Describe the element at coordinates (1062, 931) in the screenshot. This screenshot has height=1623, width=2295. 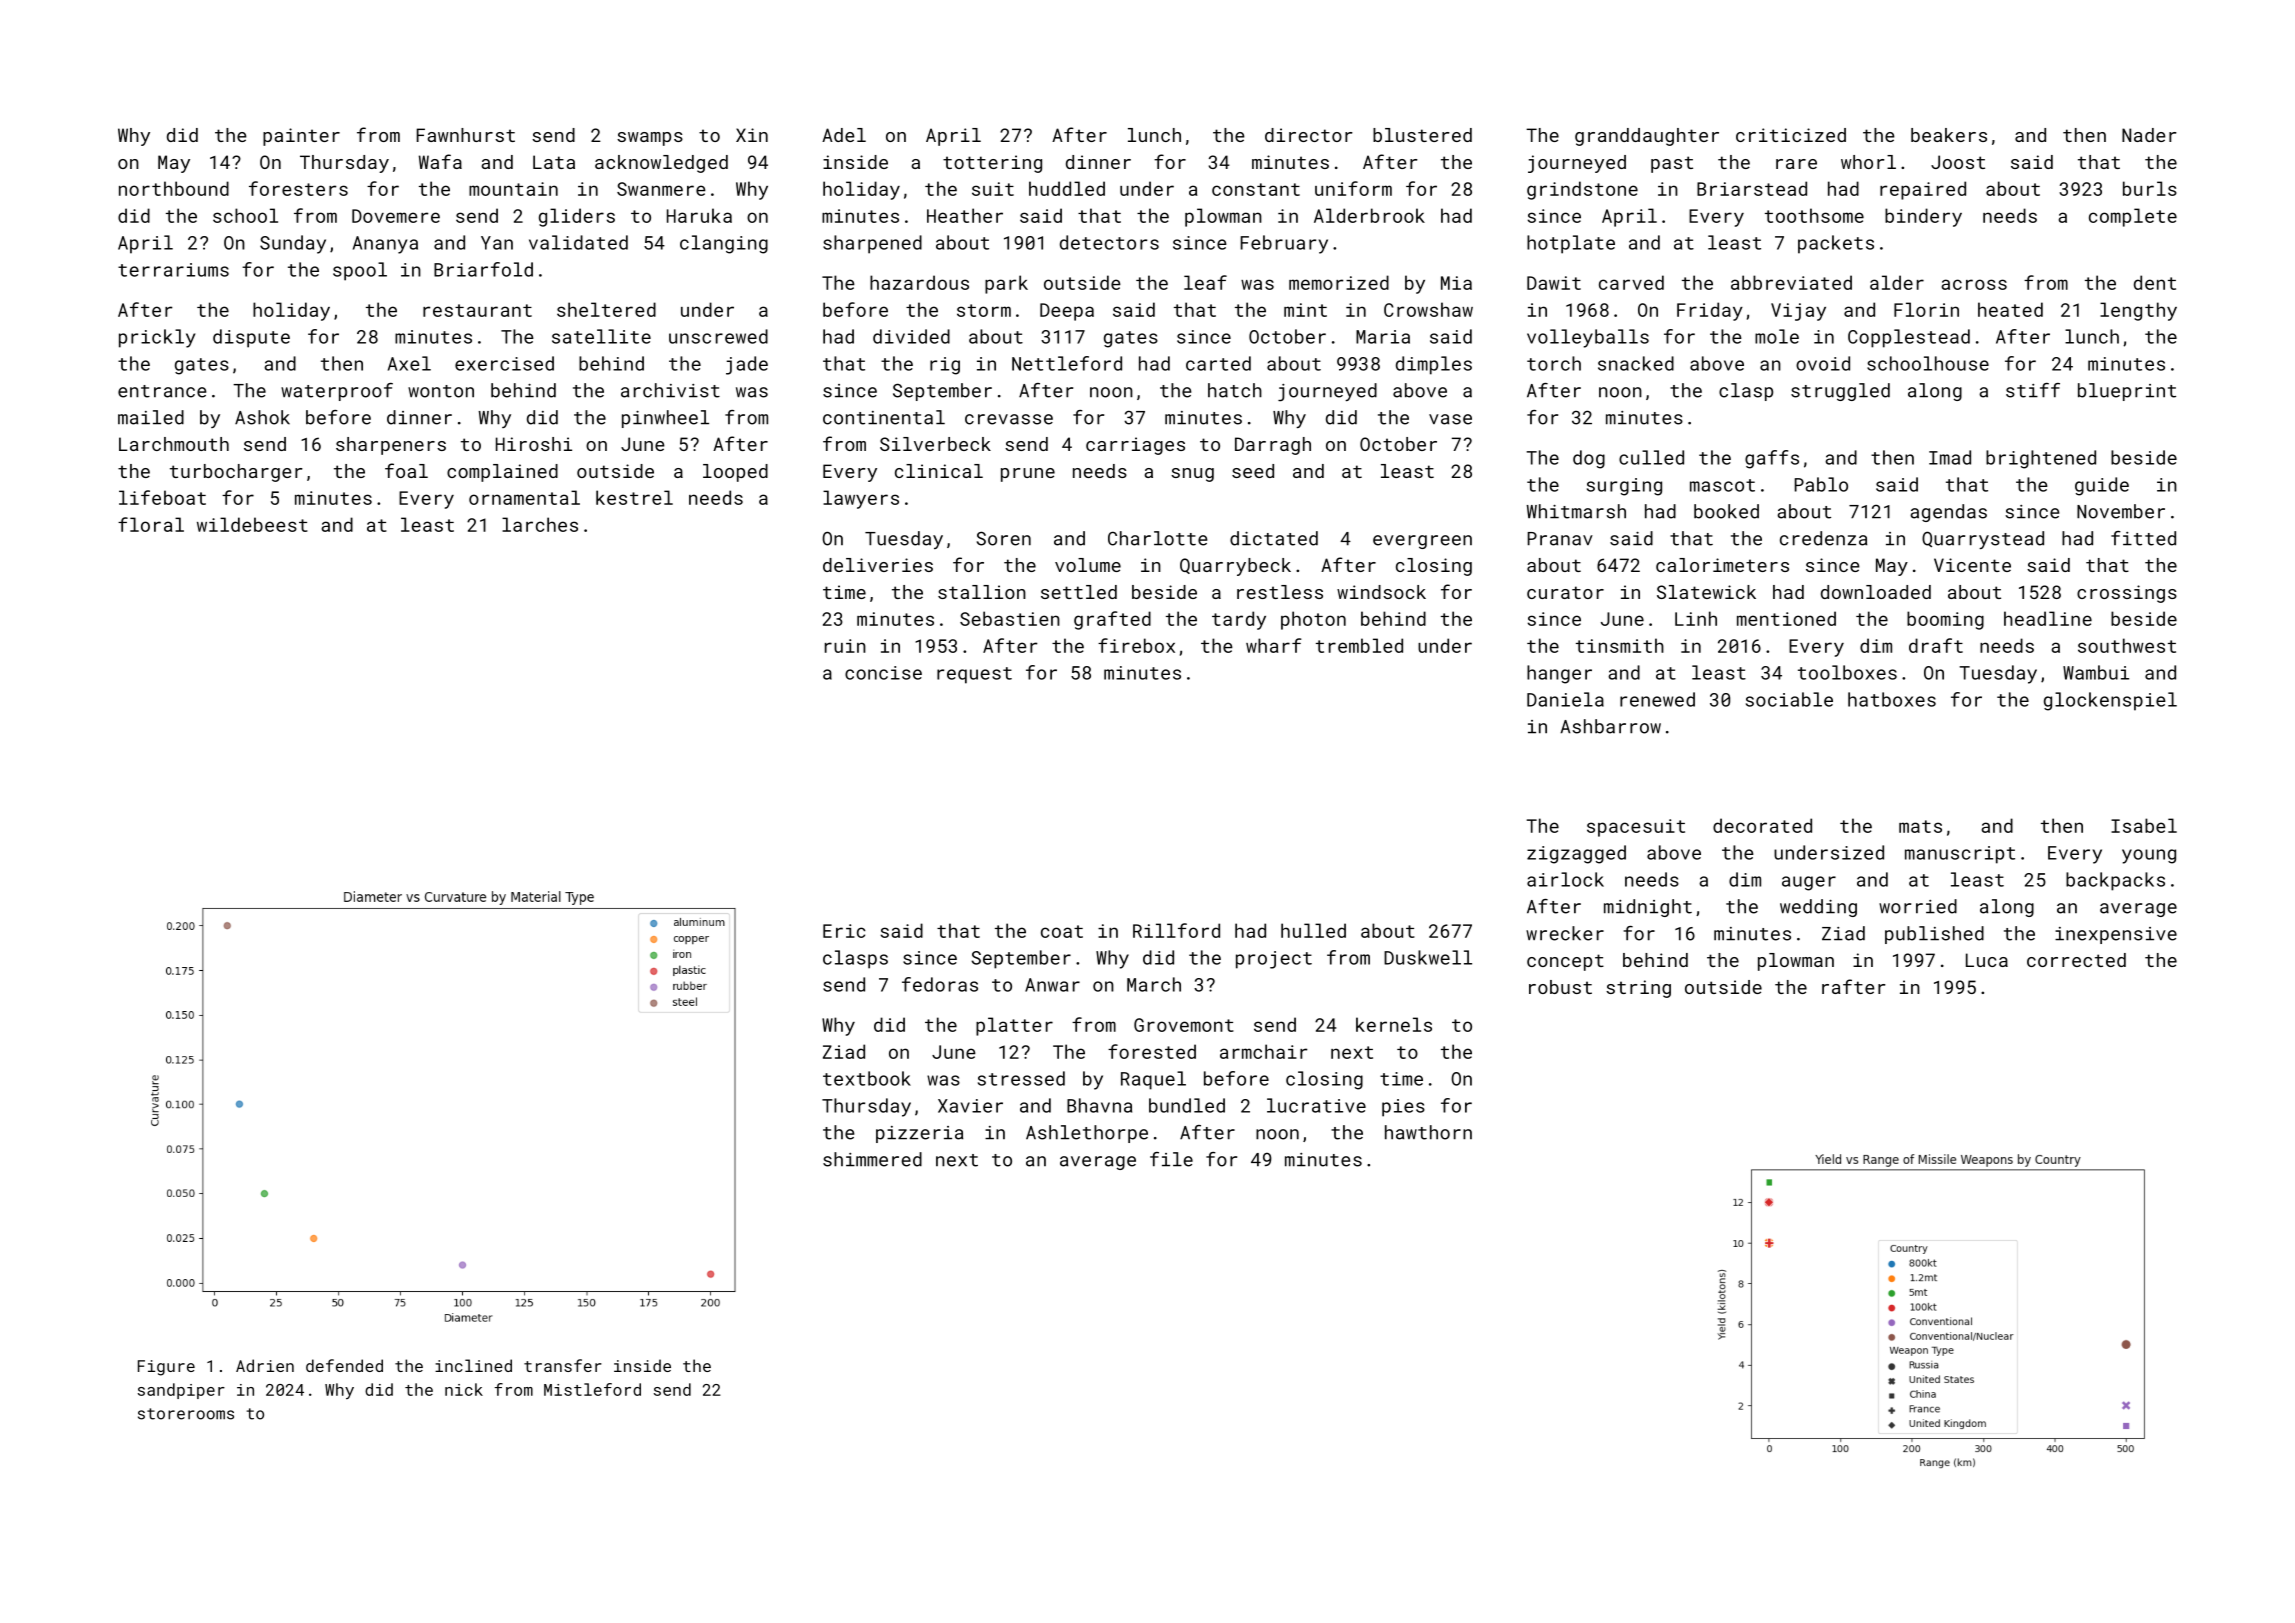
I see `coat` at that location.
